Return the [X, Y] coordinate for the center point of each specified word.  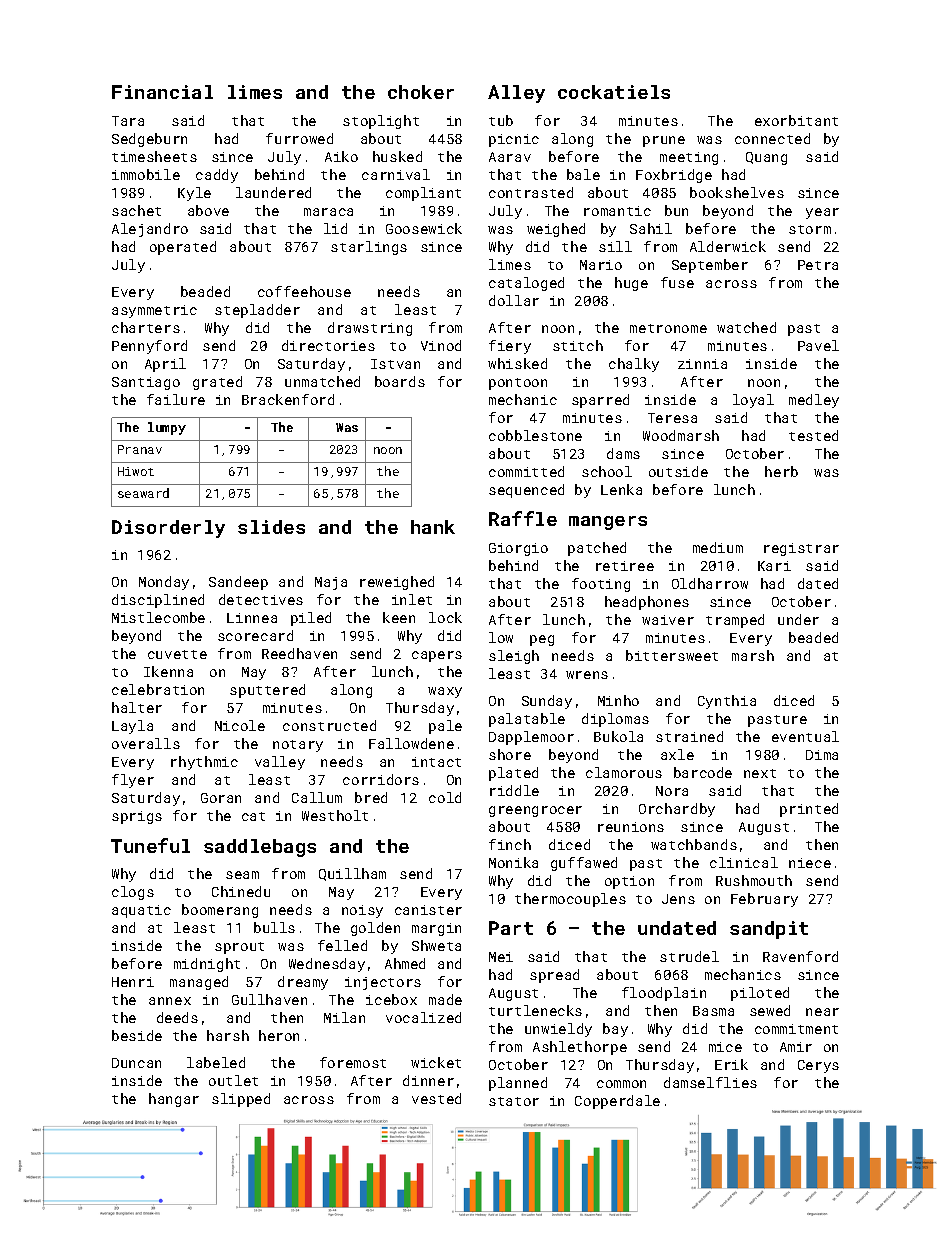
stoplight [381, 122]
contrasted [531, 192]
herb [781, 471]
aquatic [141, 911]
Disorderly [168, 529]
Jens [678, 899]
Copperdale [617, 1102]
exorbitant [796, 120]
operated [183, 248]
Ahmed [405, 963]
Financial [162, 92]
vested [436, 1098]
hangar [174, 1100]
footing [601, 585]
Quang [766, 158]
